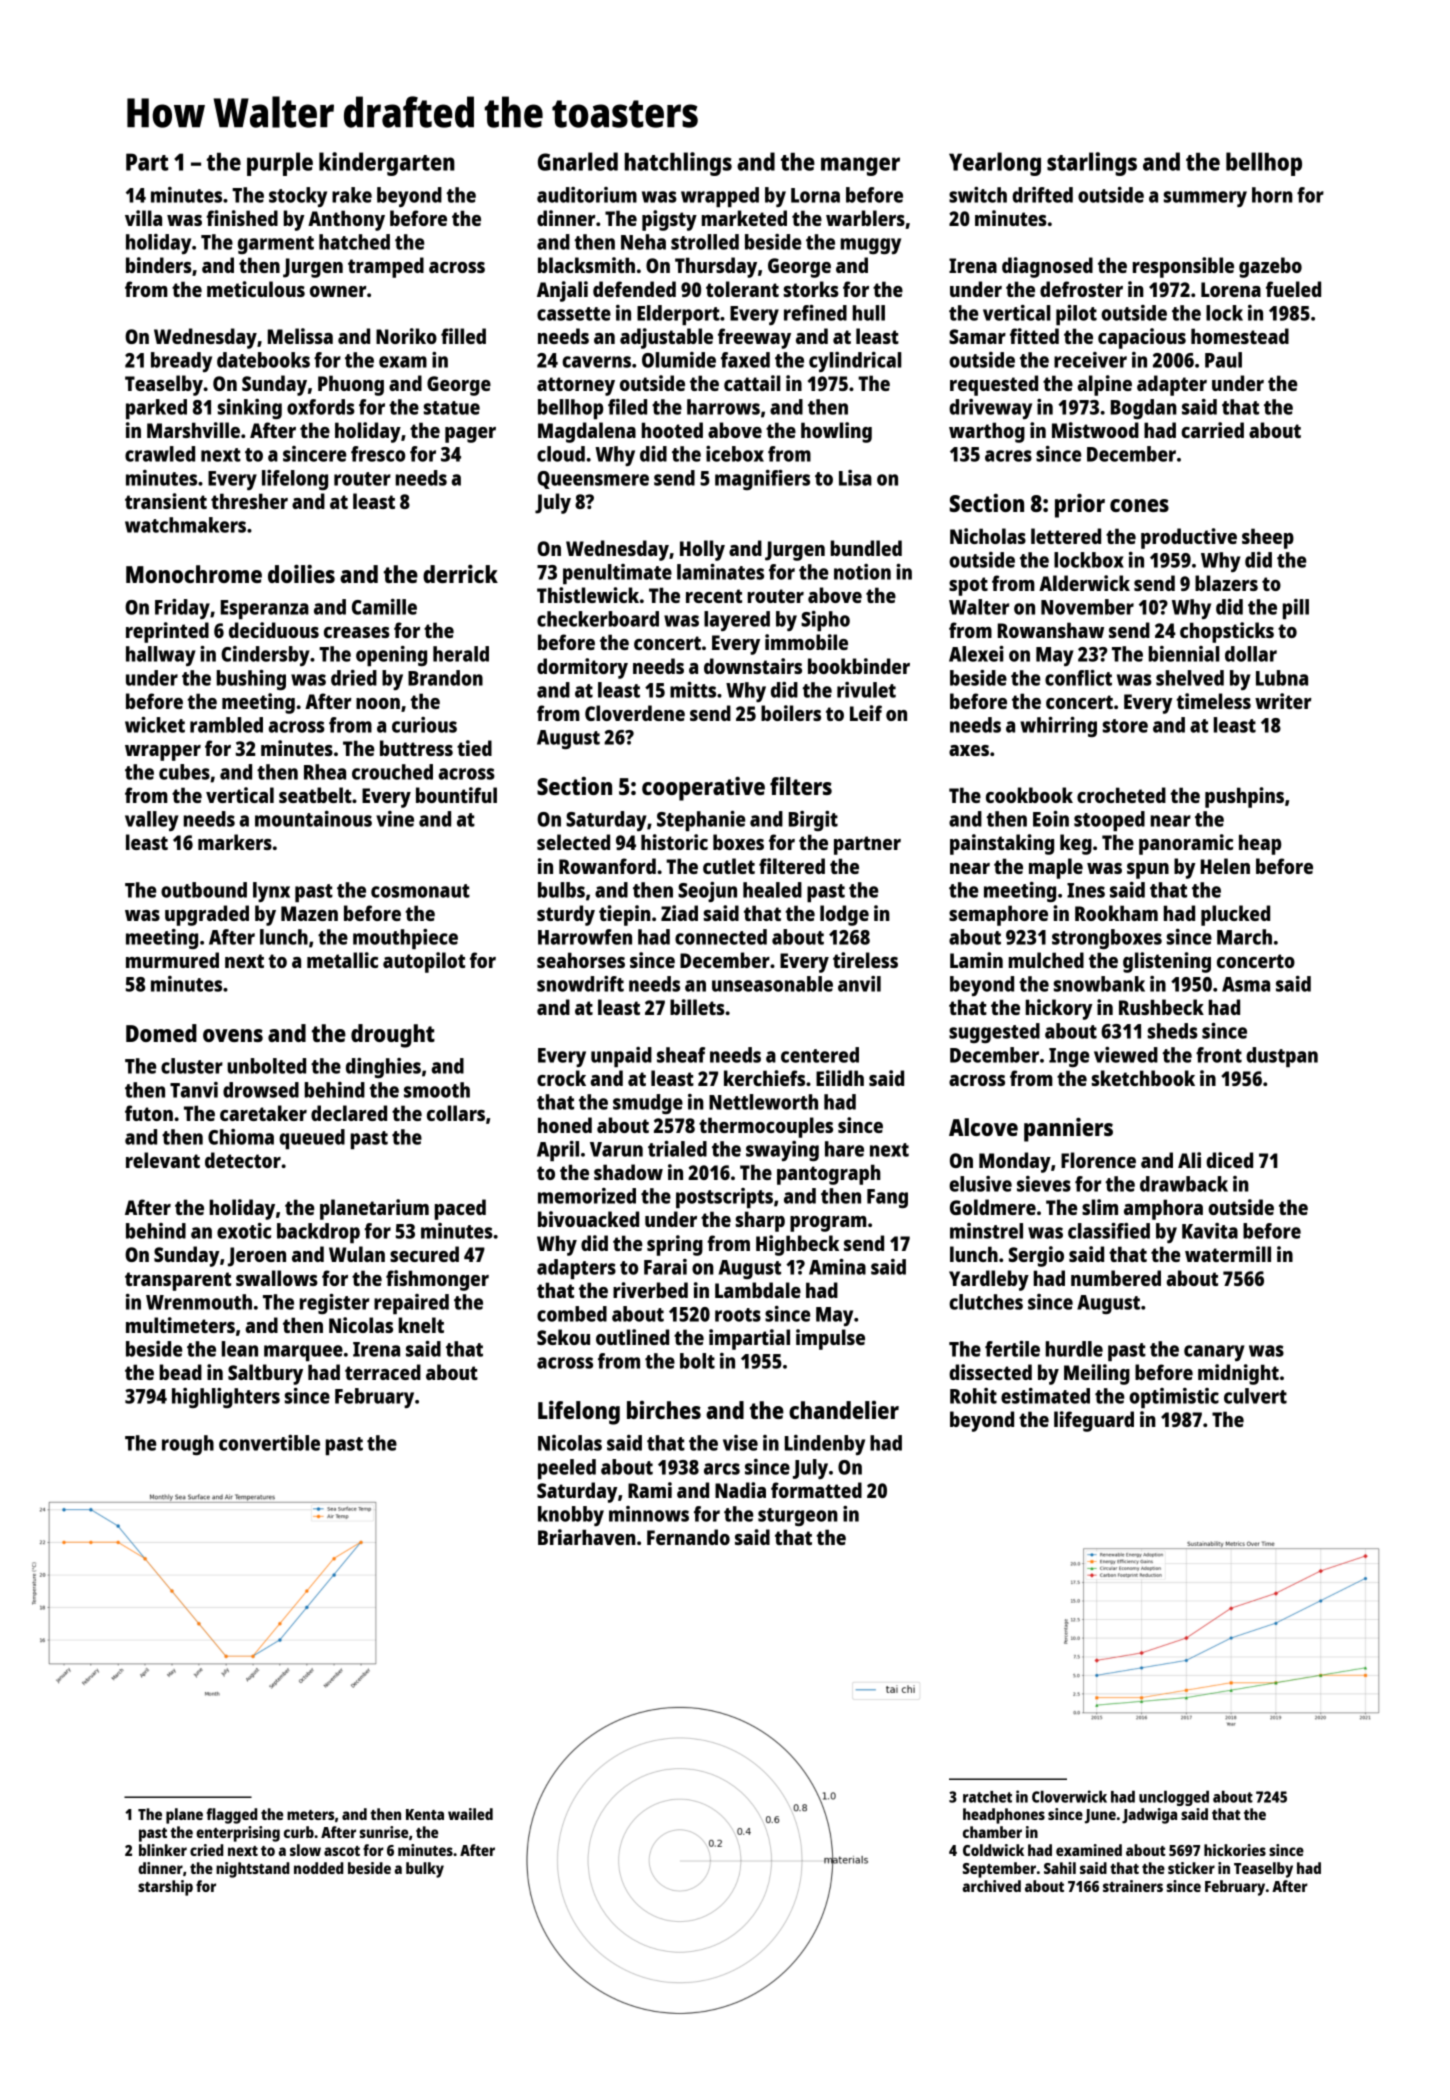 This screenshot has width=1450, height=2100. I want to click on starlings, so click(1092, 164).
